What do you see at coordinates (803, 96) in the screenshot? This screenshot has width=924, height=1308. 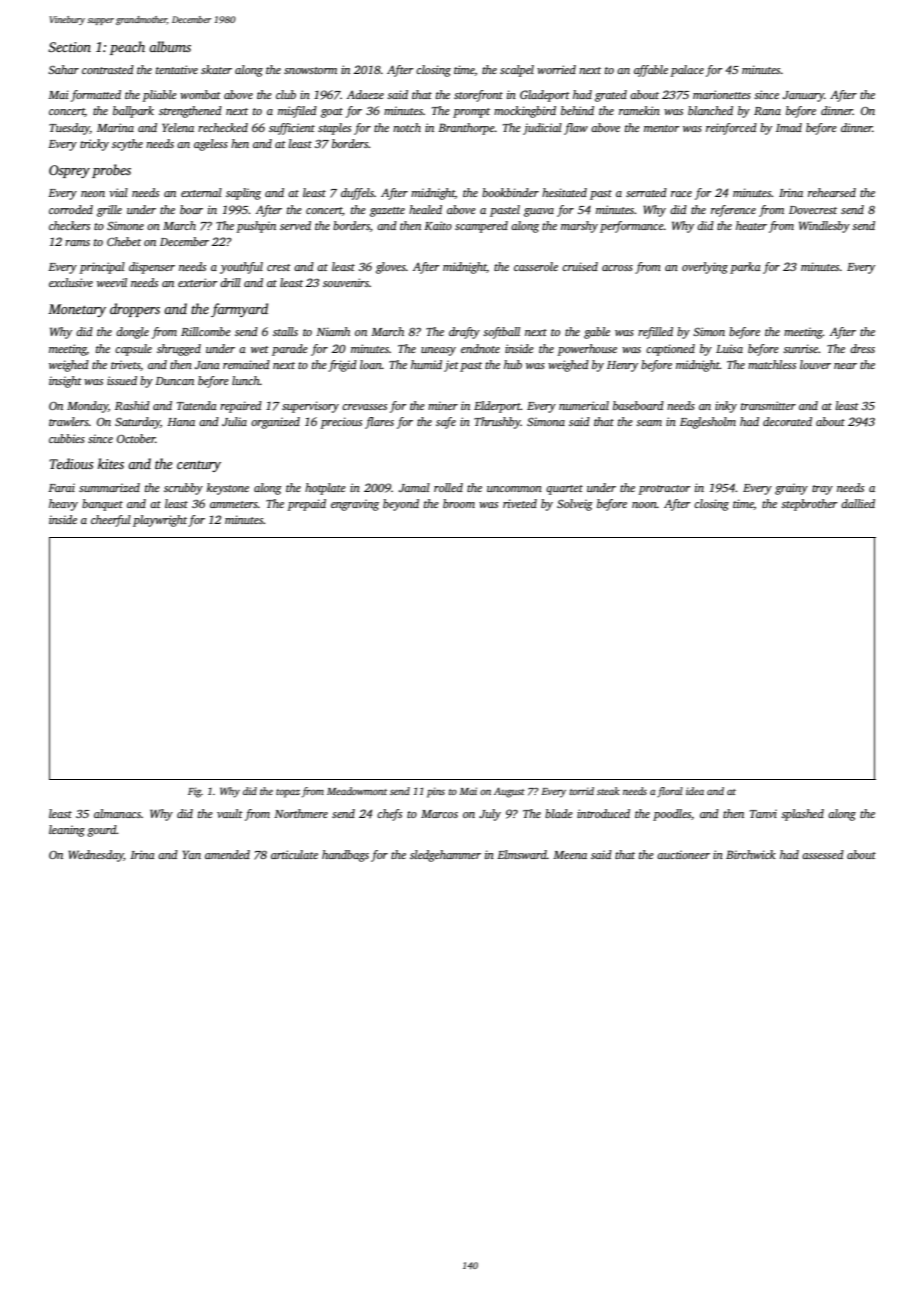 I see `January` at bounding box center [803, 96].
